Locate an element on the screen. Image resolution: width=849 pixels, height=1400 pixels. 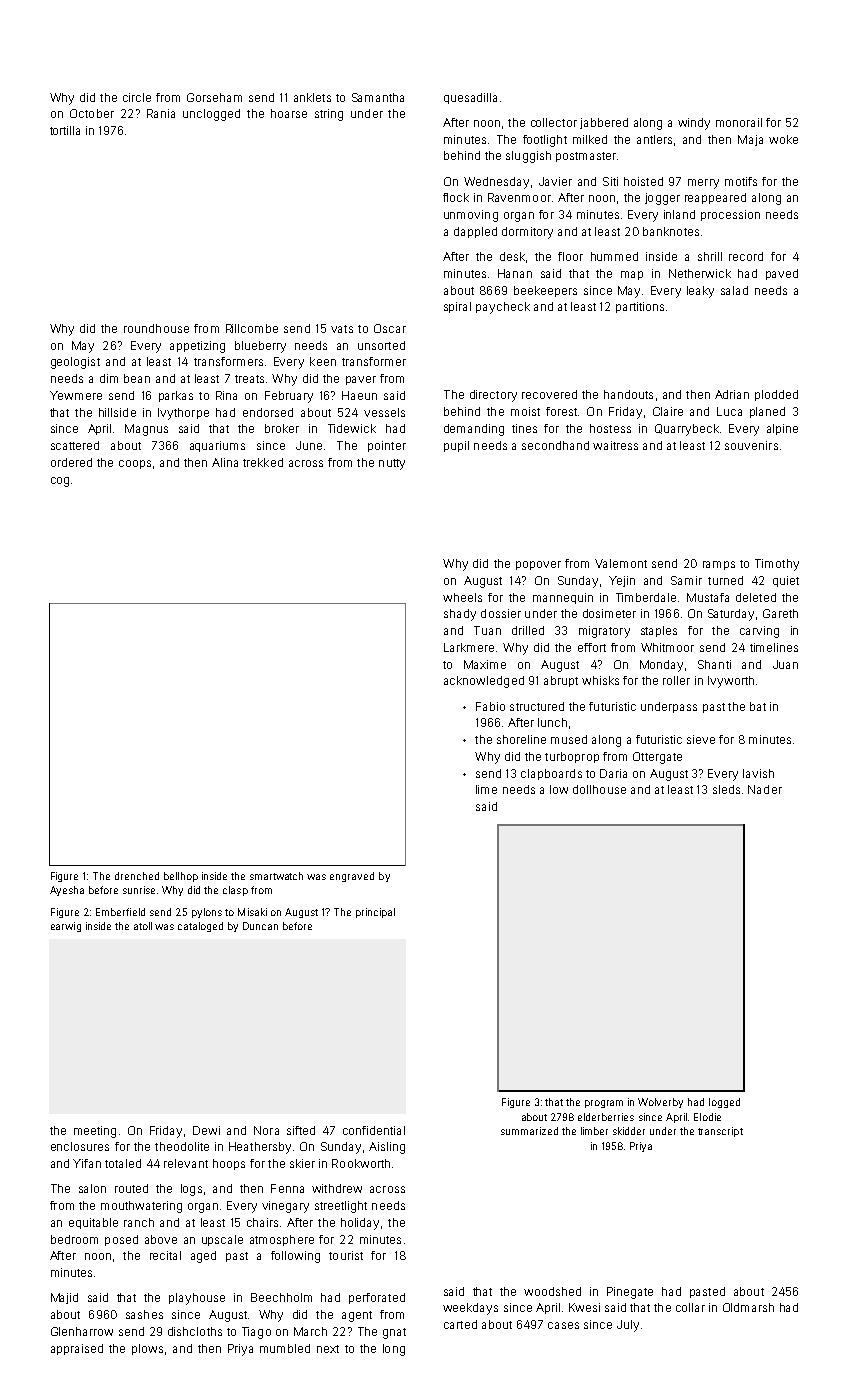
Gorseham is located at coordinates (214, 97).
